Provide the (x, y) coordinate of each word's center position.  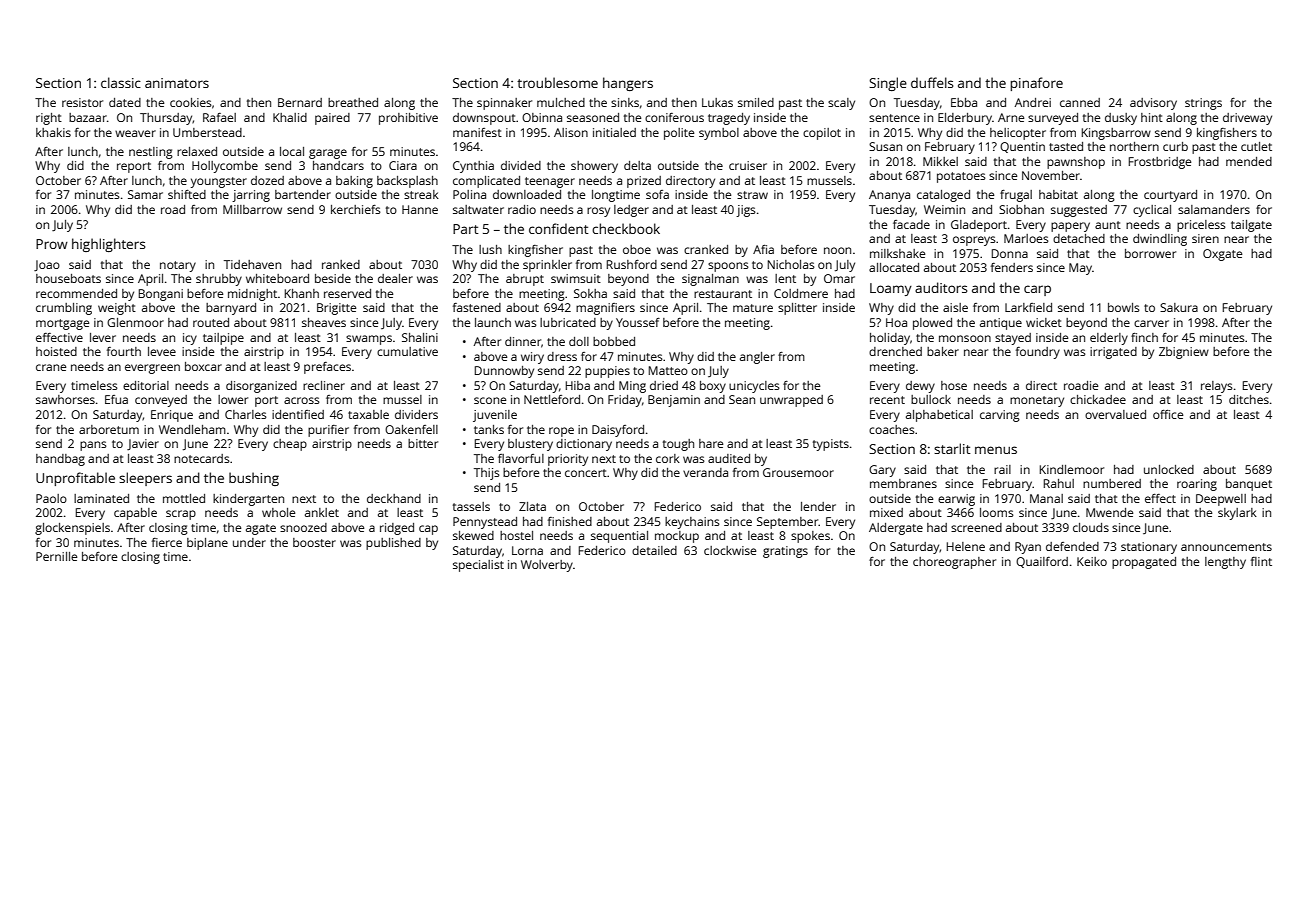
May (1080, 269)
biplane (207, 544)
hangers (628, 84)
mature (753, 308)
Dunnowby (504, 372)
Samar (145, 194)
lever (103, 337)
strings (1203, 104)
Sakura (1179, 307)
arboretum (109, 429)
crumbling (64, 309)
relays (1217, 387)
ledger (631, 211)
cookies (191, 102)
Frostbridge (1160, 163)
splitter (797, 309)
